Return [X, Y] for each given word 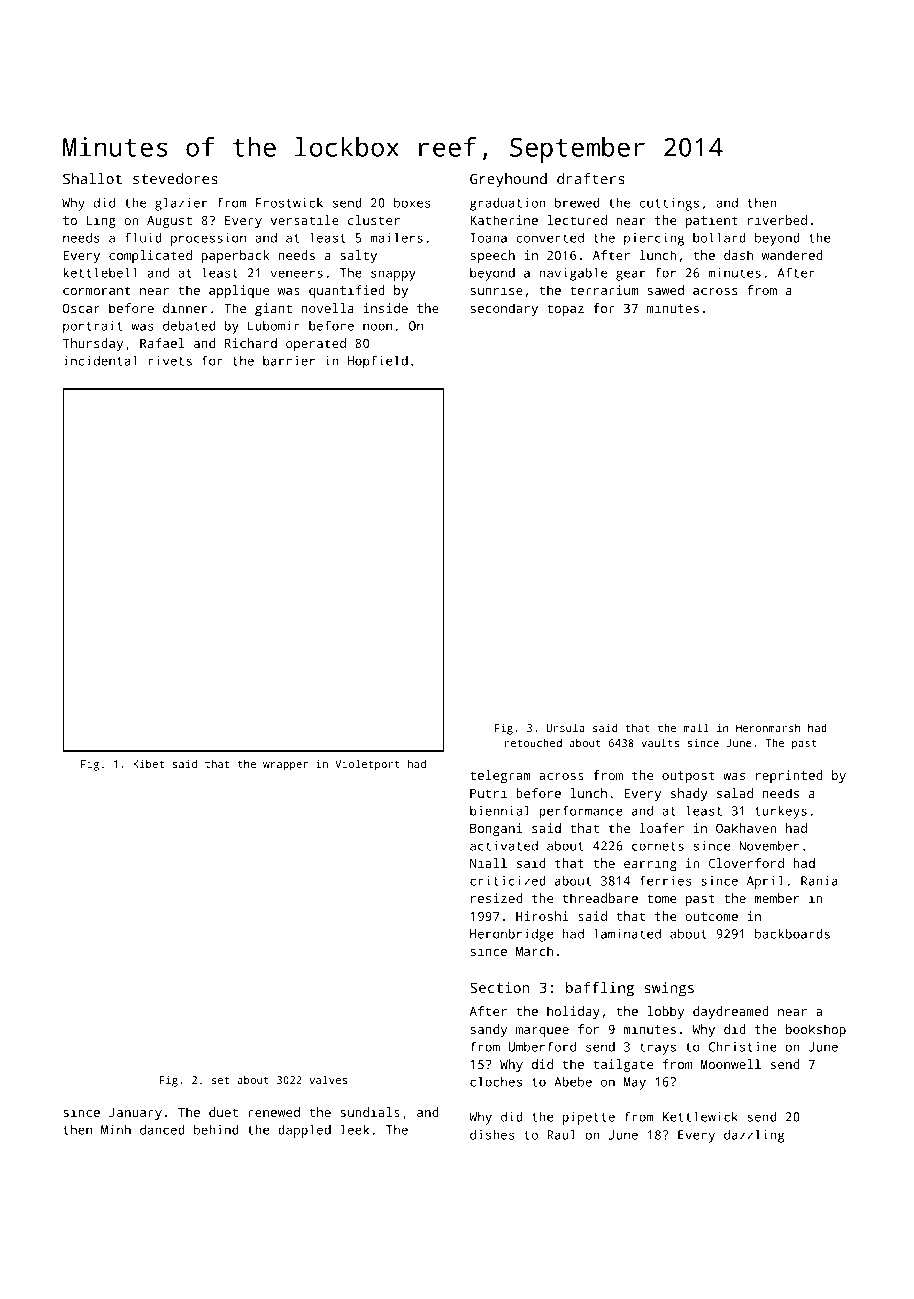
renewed [274, 1112]
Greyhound [508, 180]
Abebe [573, 1082]
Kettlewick [700, 1116]
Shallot [92, 178]
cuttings [669, 204]
